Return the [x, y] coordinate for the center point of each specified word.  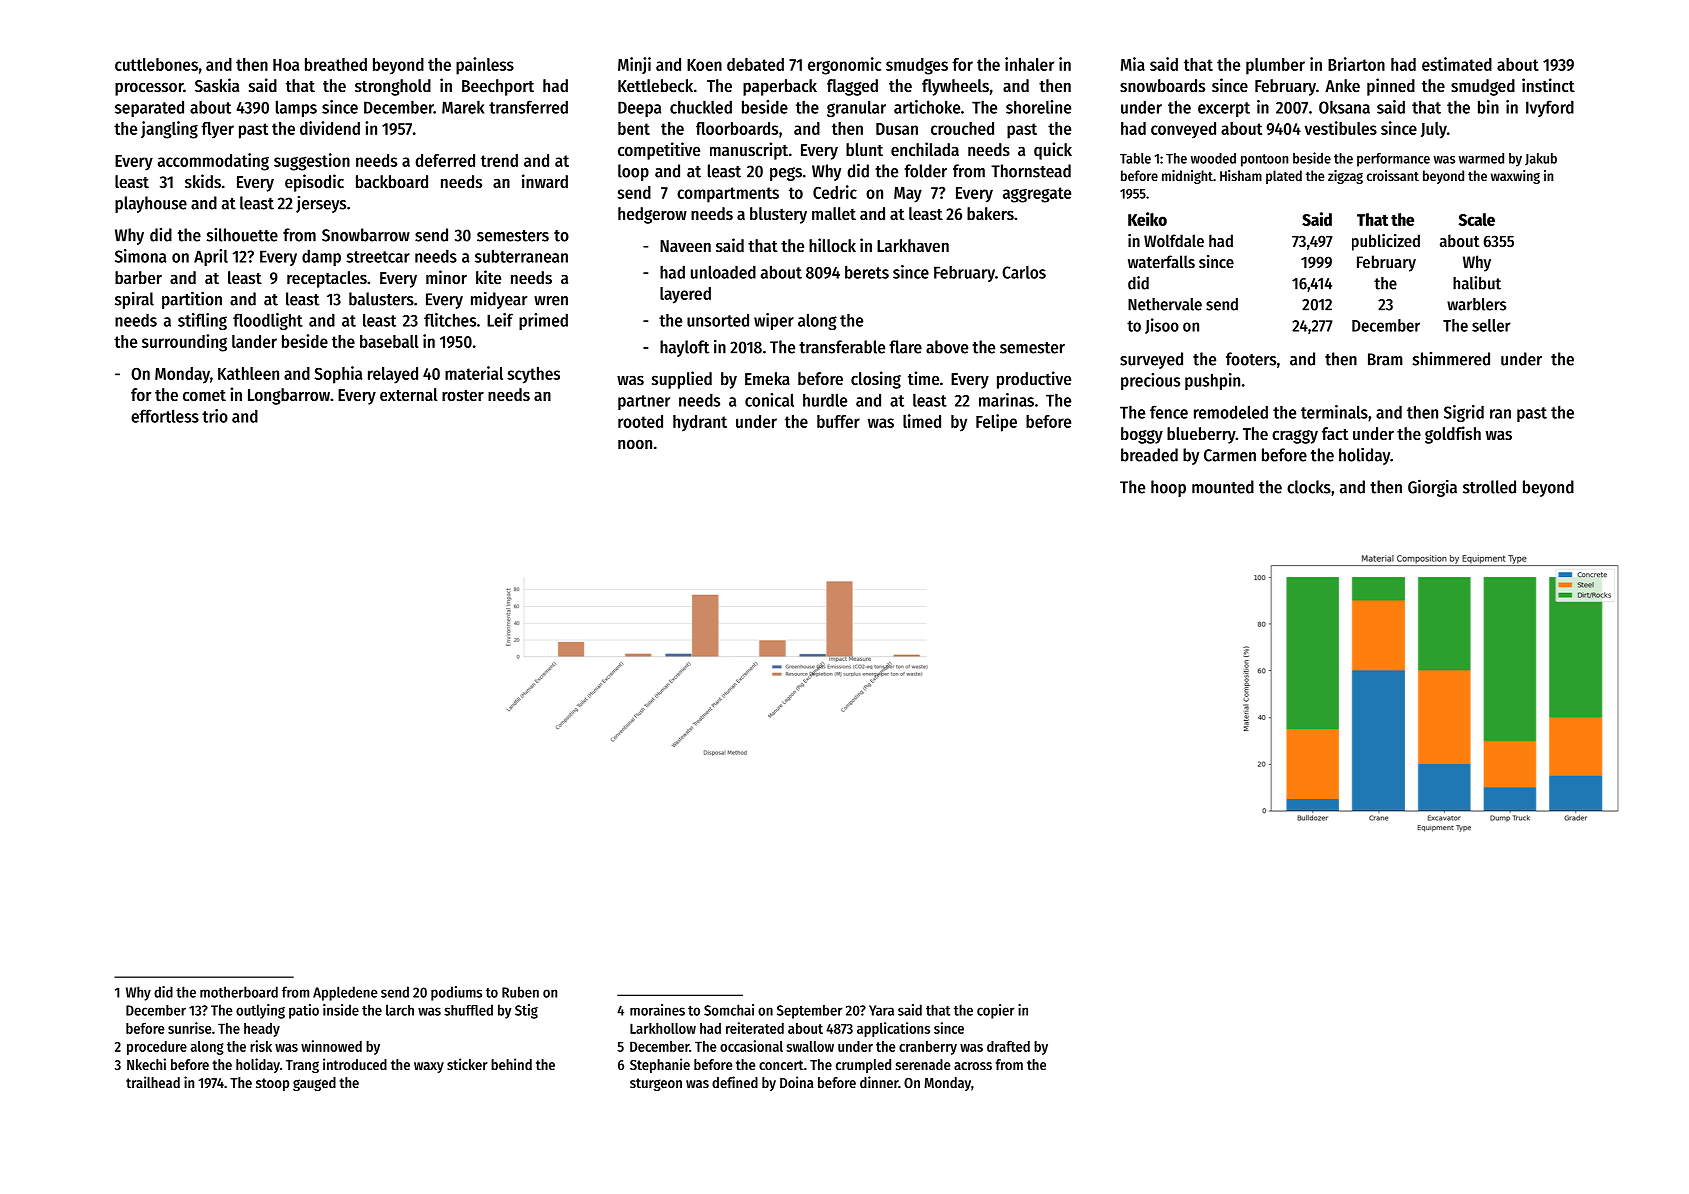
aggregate [1037, 195]
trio [215, 416]
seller [1491, 325]
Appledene [345, 993]
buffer [838, 421]
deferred [445, 160]
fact [1335, 433]
